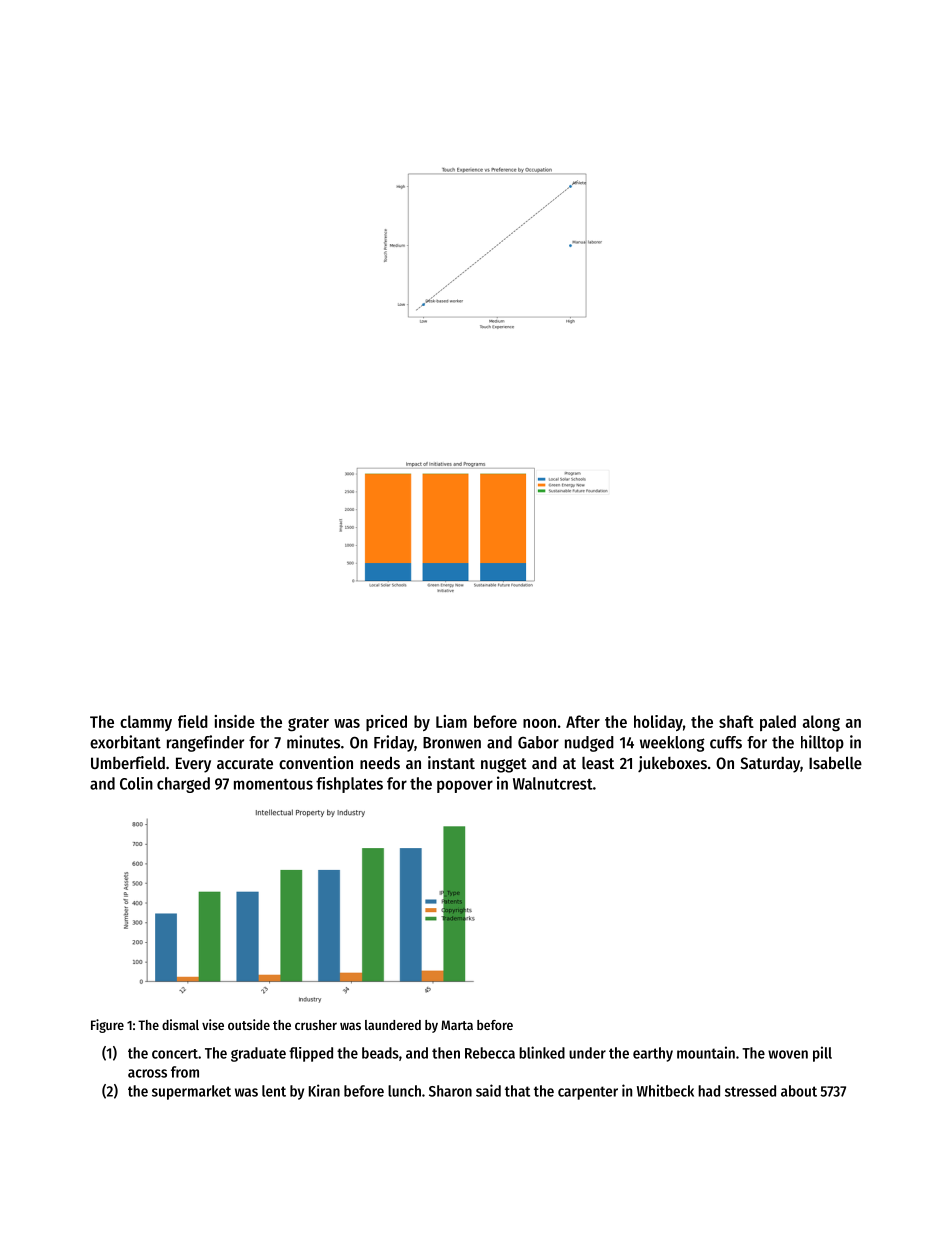 The width and height of the image is (952, 1233). What do you see at coordinates (736, 721) in the image?
I see `shaft` at bounding box center [736, 721].
